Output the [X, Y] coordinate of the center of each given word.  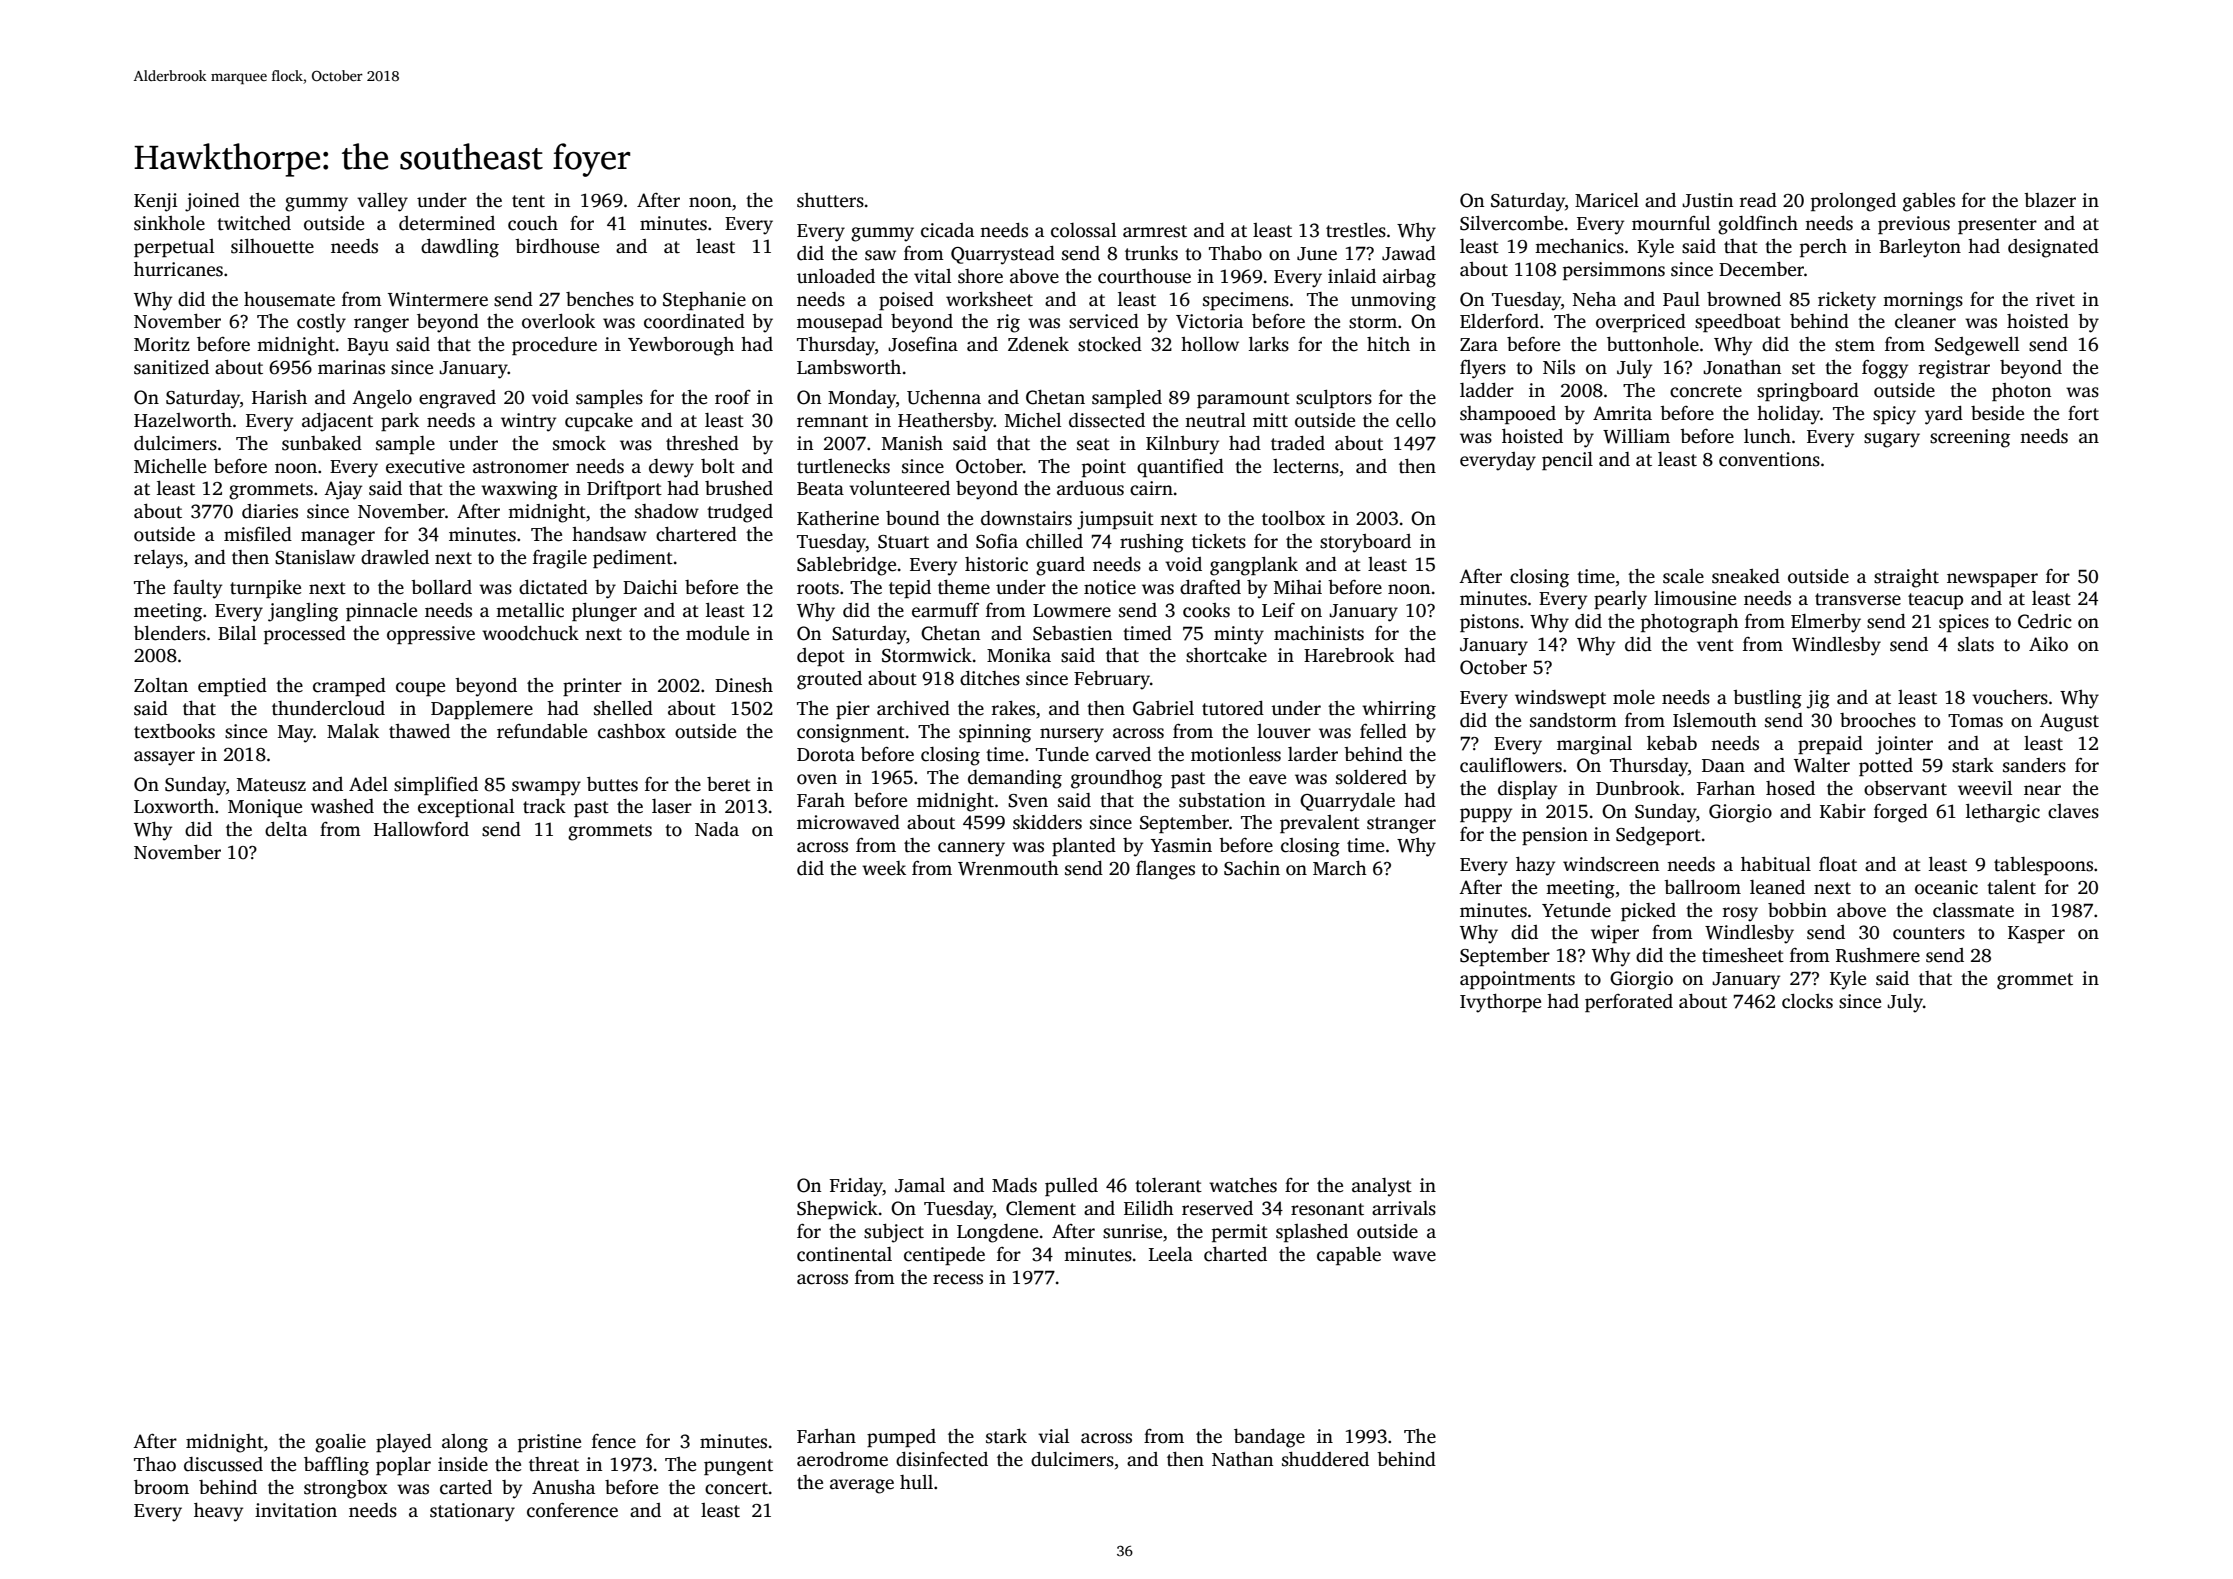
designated [2053, 248]
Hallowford [421, 829]
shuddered [1325, 1459]
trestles [1356, 230]
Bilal [237, 633]
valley [382, 202]
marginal [1594, 745]
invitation [296, 1510]
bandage [1269, 1438]
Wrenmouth [1008, 868]
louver [1284, 731]
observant [1905, 788]
